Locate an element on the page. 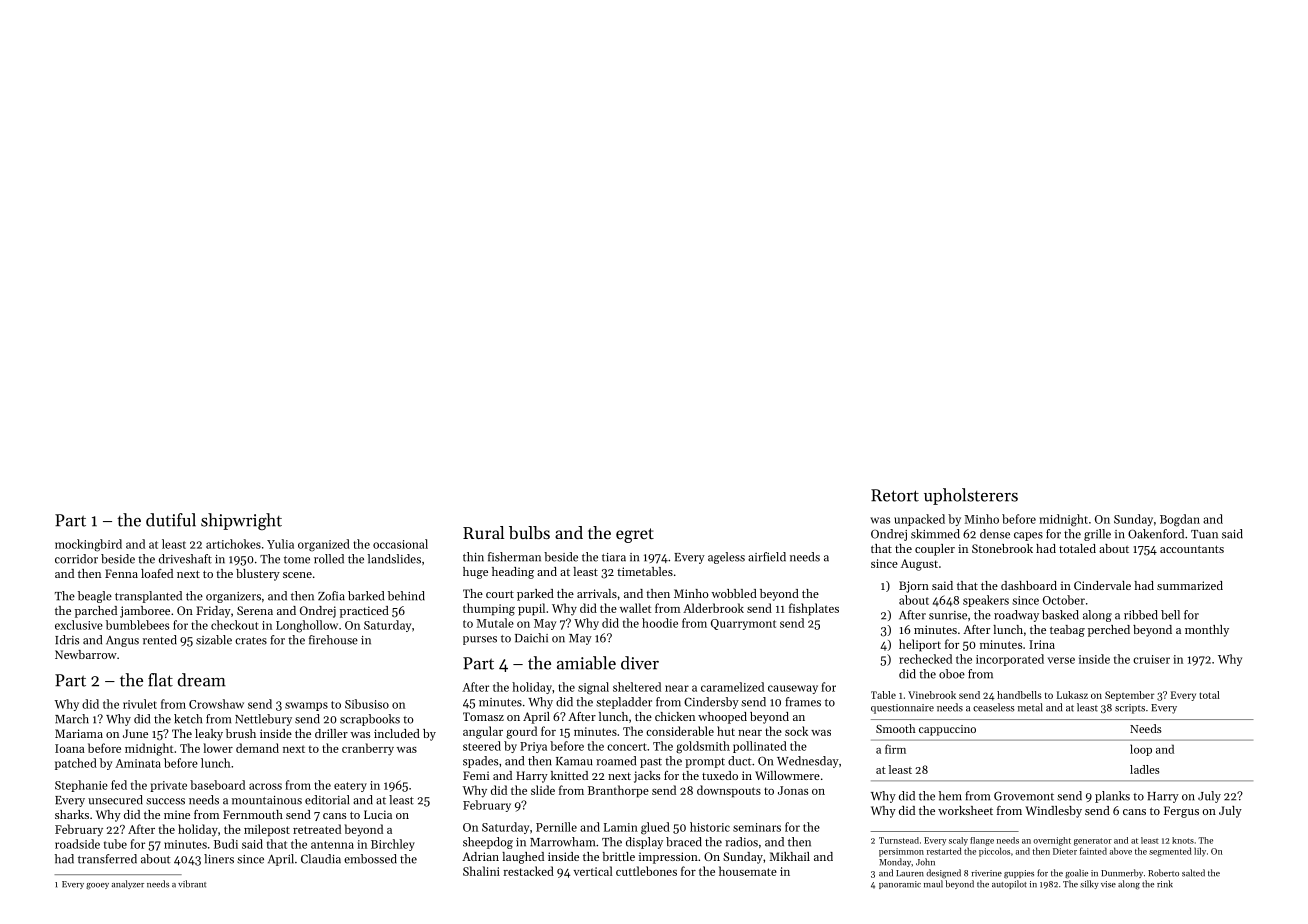  upholsterers is located at coordinates (971, 496).
